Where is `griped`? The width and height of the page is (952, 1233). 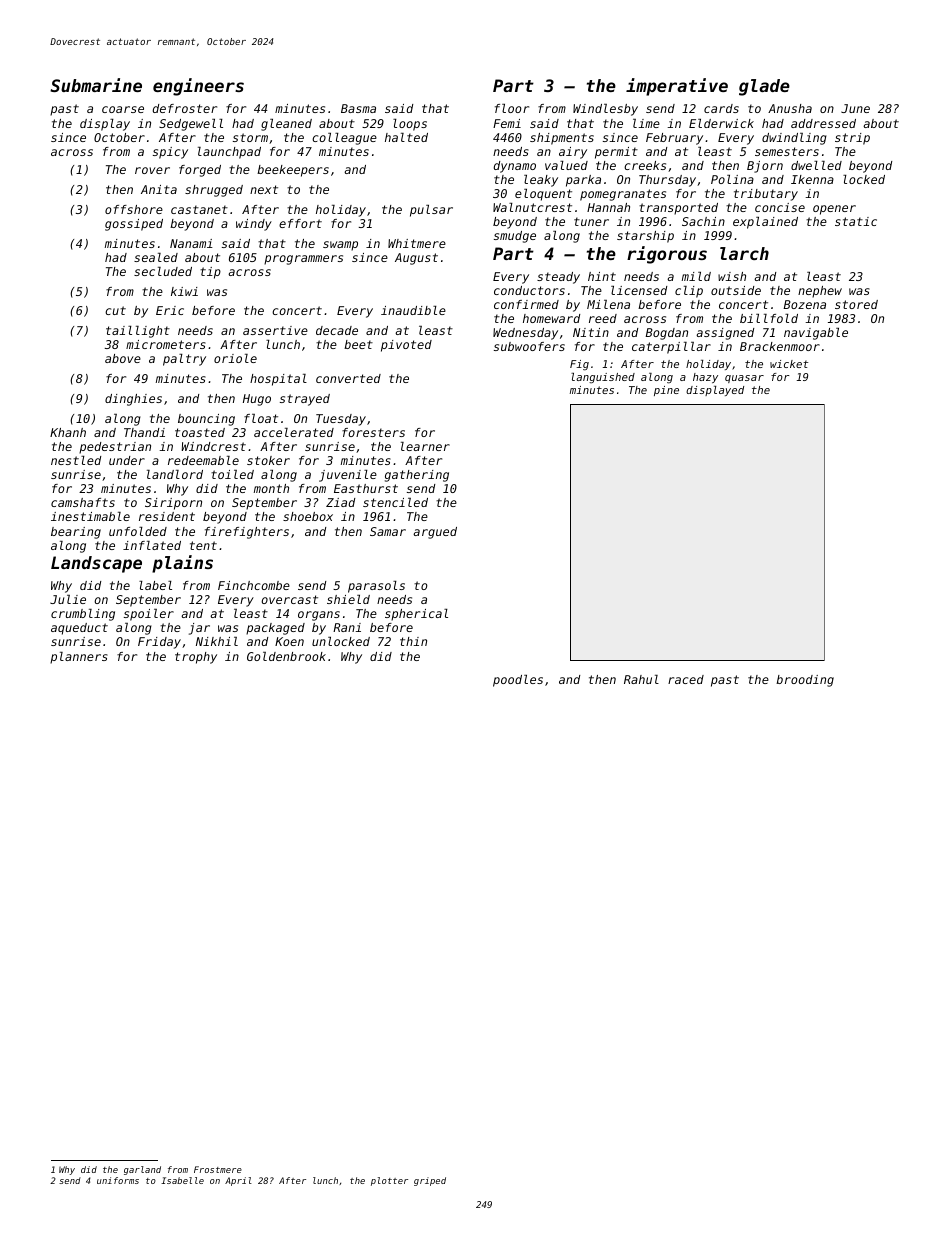
griped is located at coordinates (430, 1181).
